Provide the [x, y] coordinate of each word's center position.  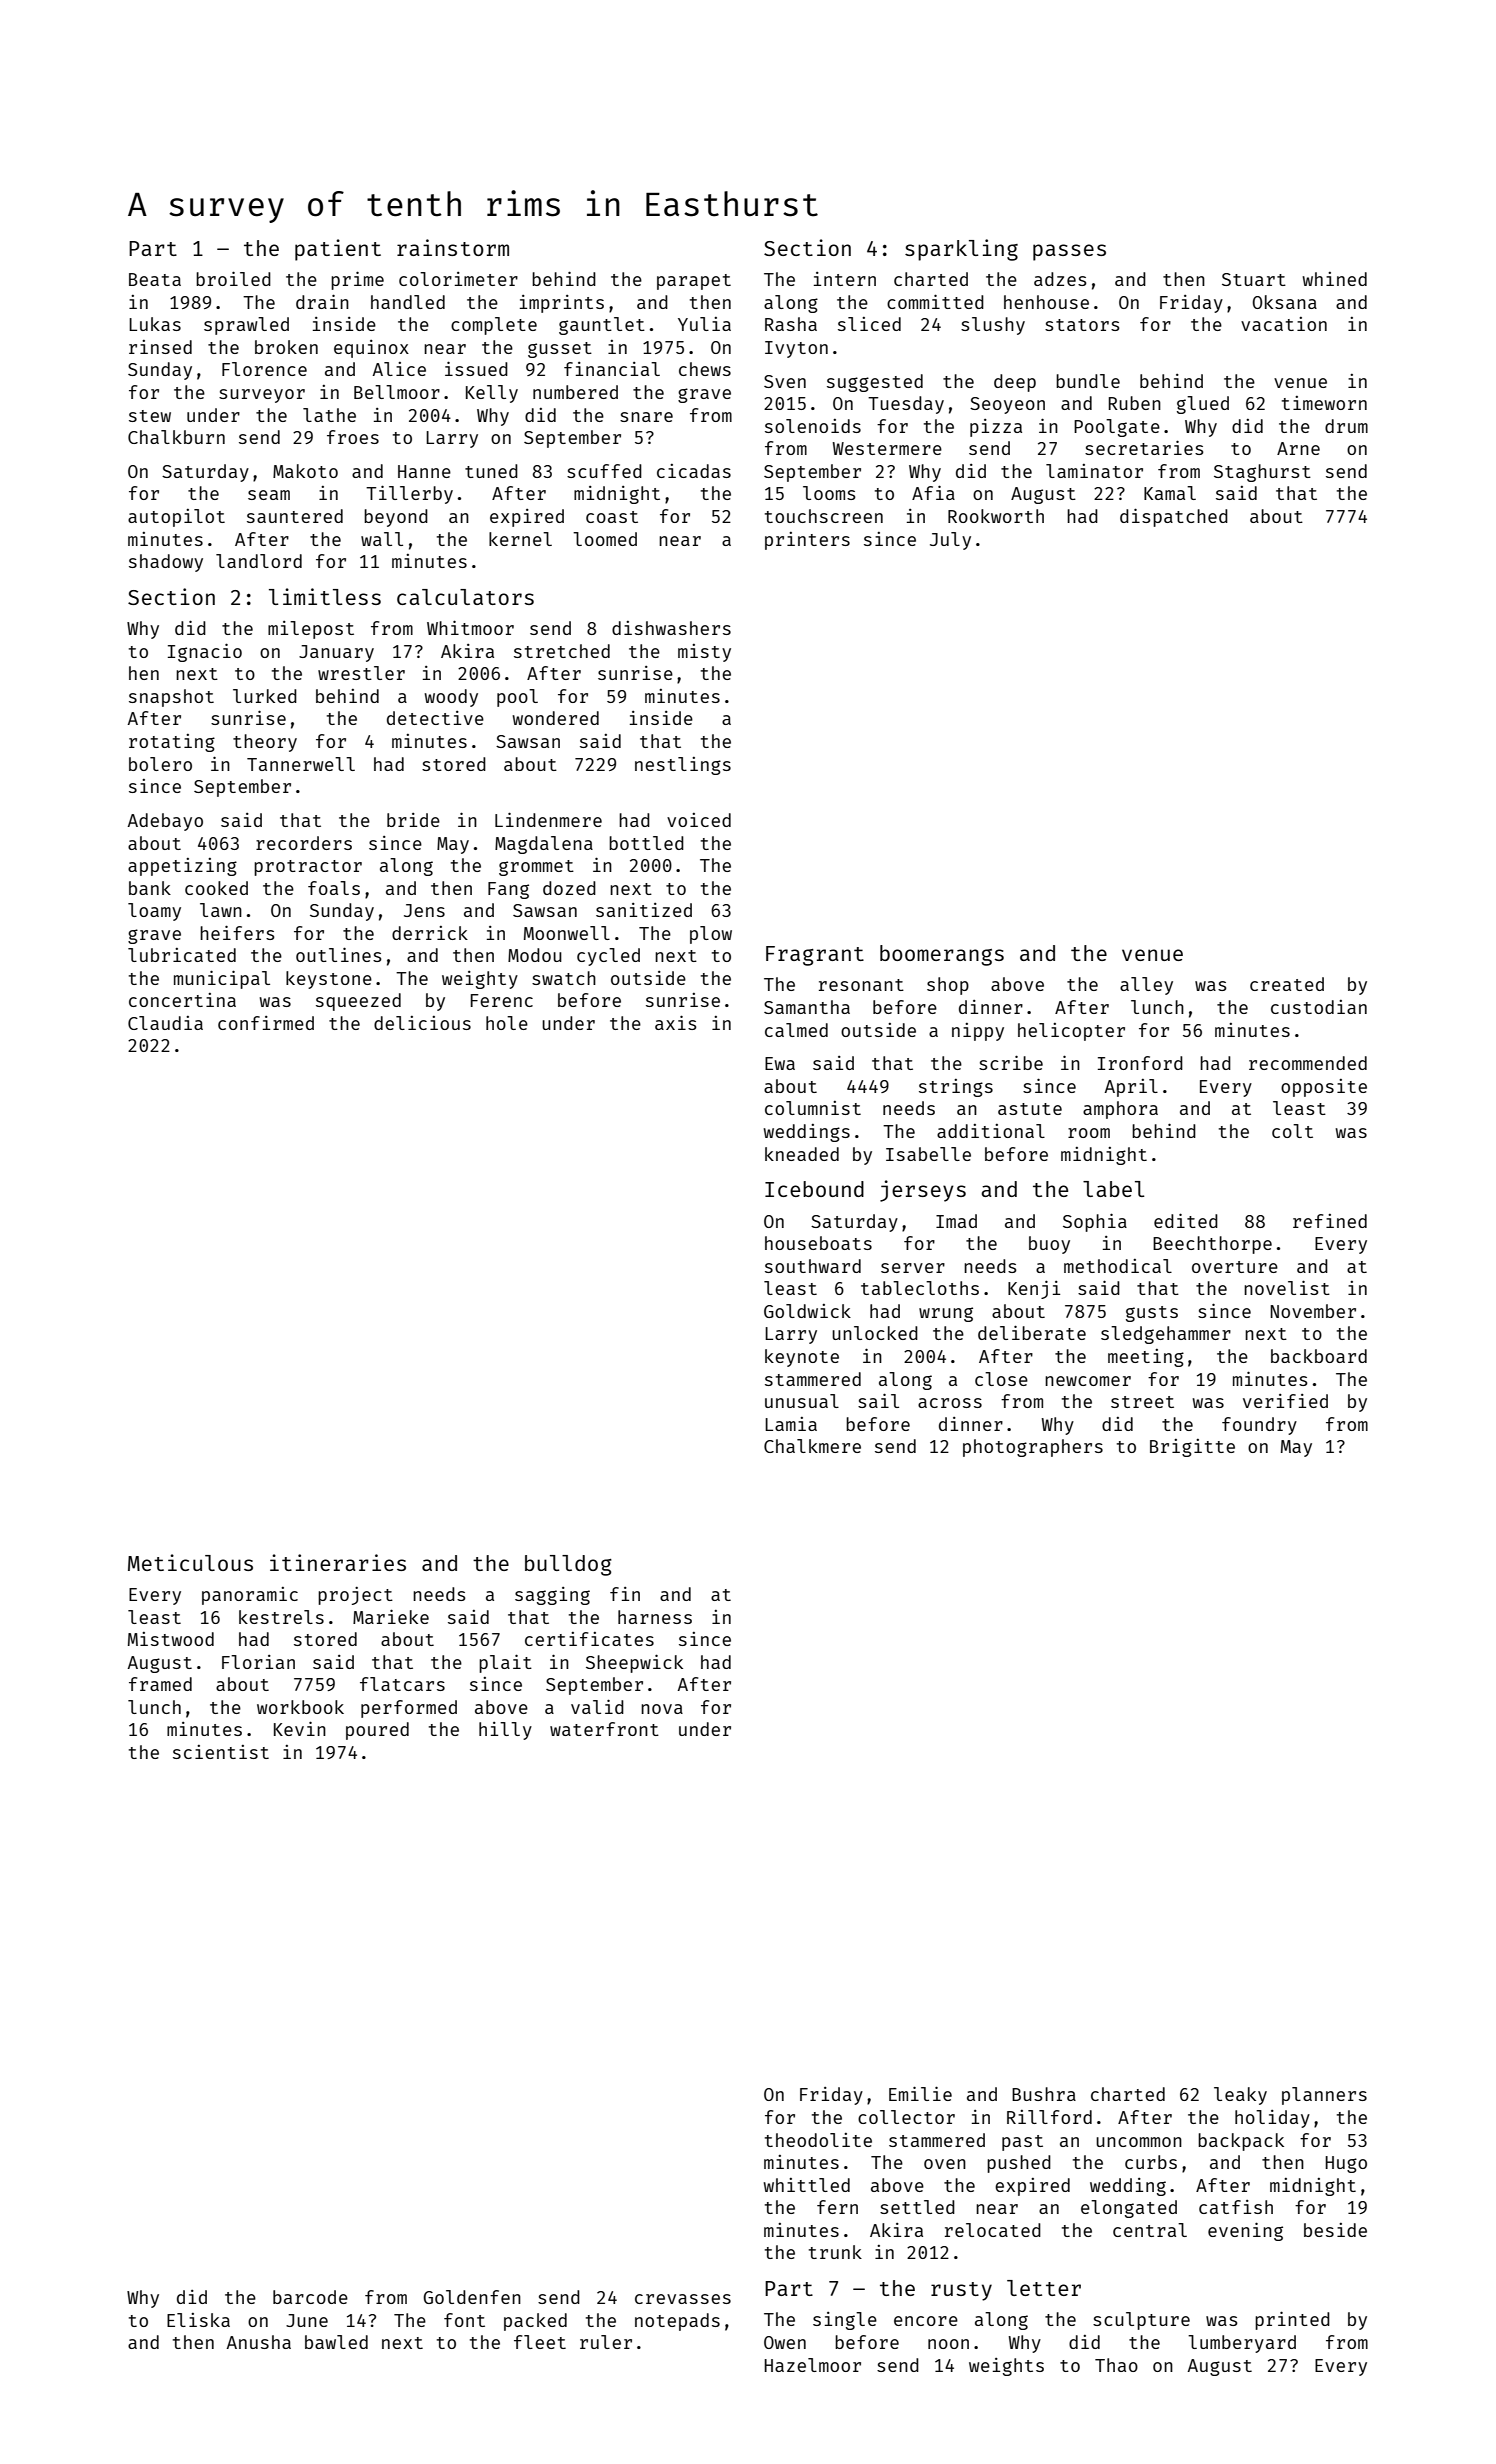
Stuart [1254, 279]
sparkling [961, 250]
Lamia [791, 1424]
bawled [336, 2342]
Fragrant [815, 956]
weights [1006, 2367]
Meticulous [190, 1562]
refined [1330, 1221]
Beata [155, 279]
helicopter [1071, 1032]
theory [265, 743]
